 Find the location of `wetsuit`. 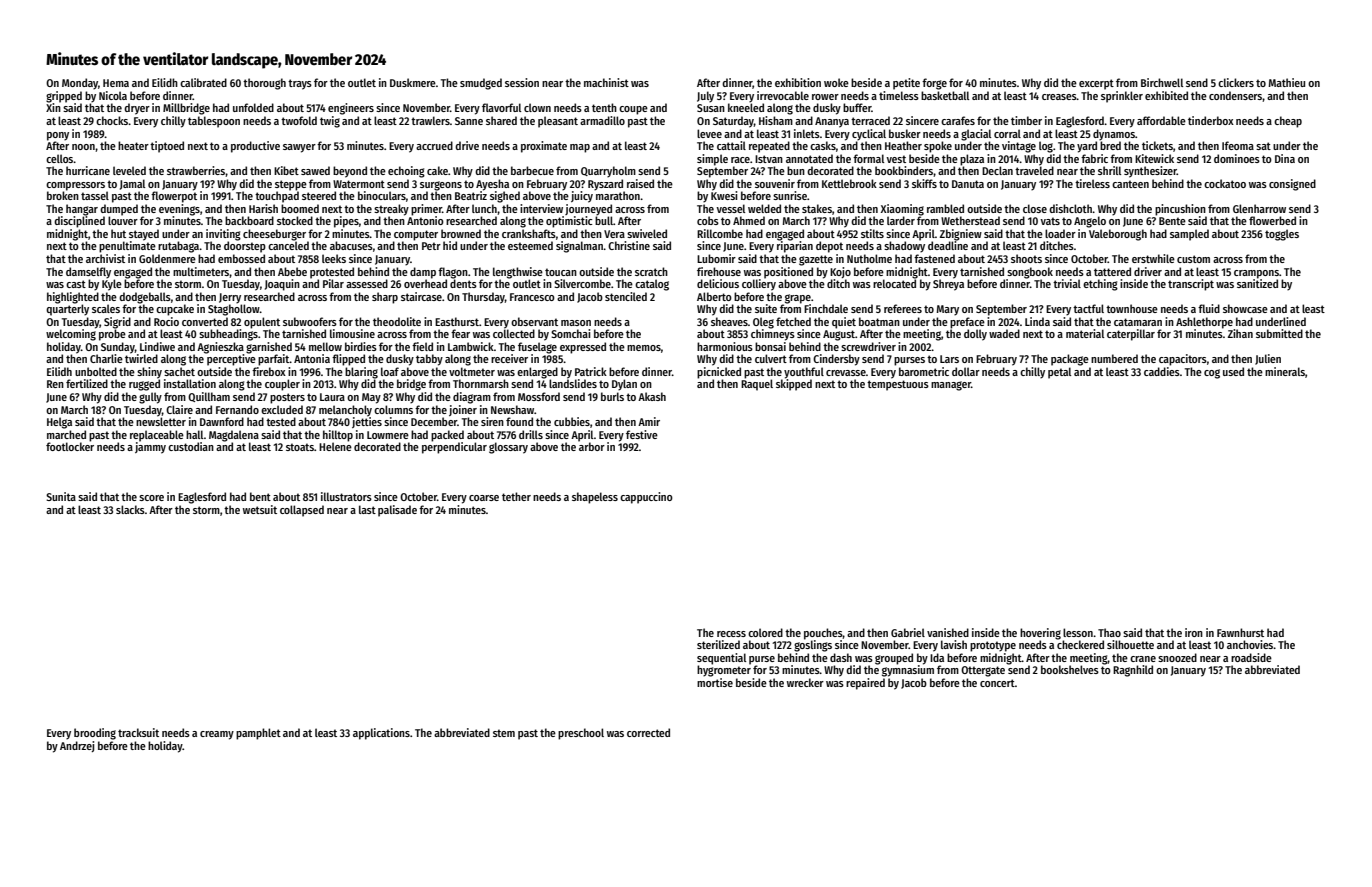

wetsuit is located at coordinates (260, 509).
